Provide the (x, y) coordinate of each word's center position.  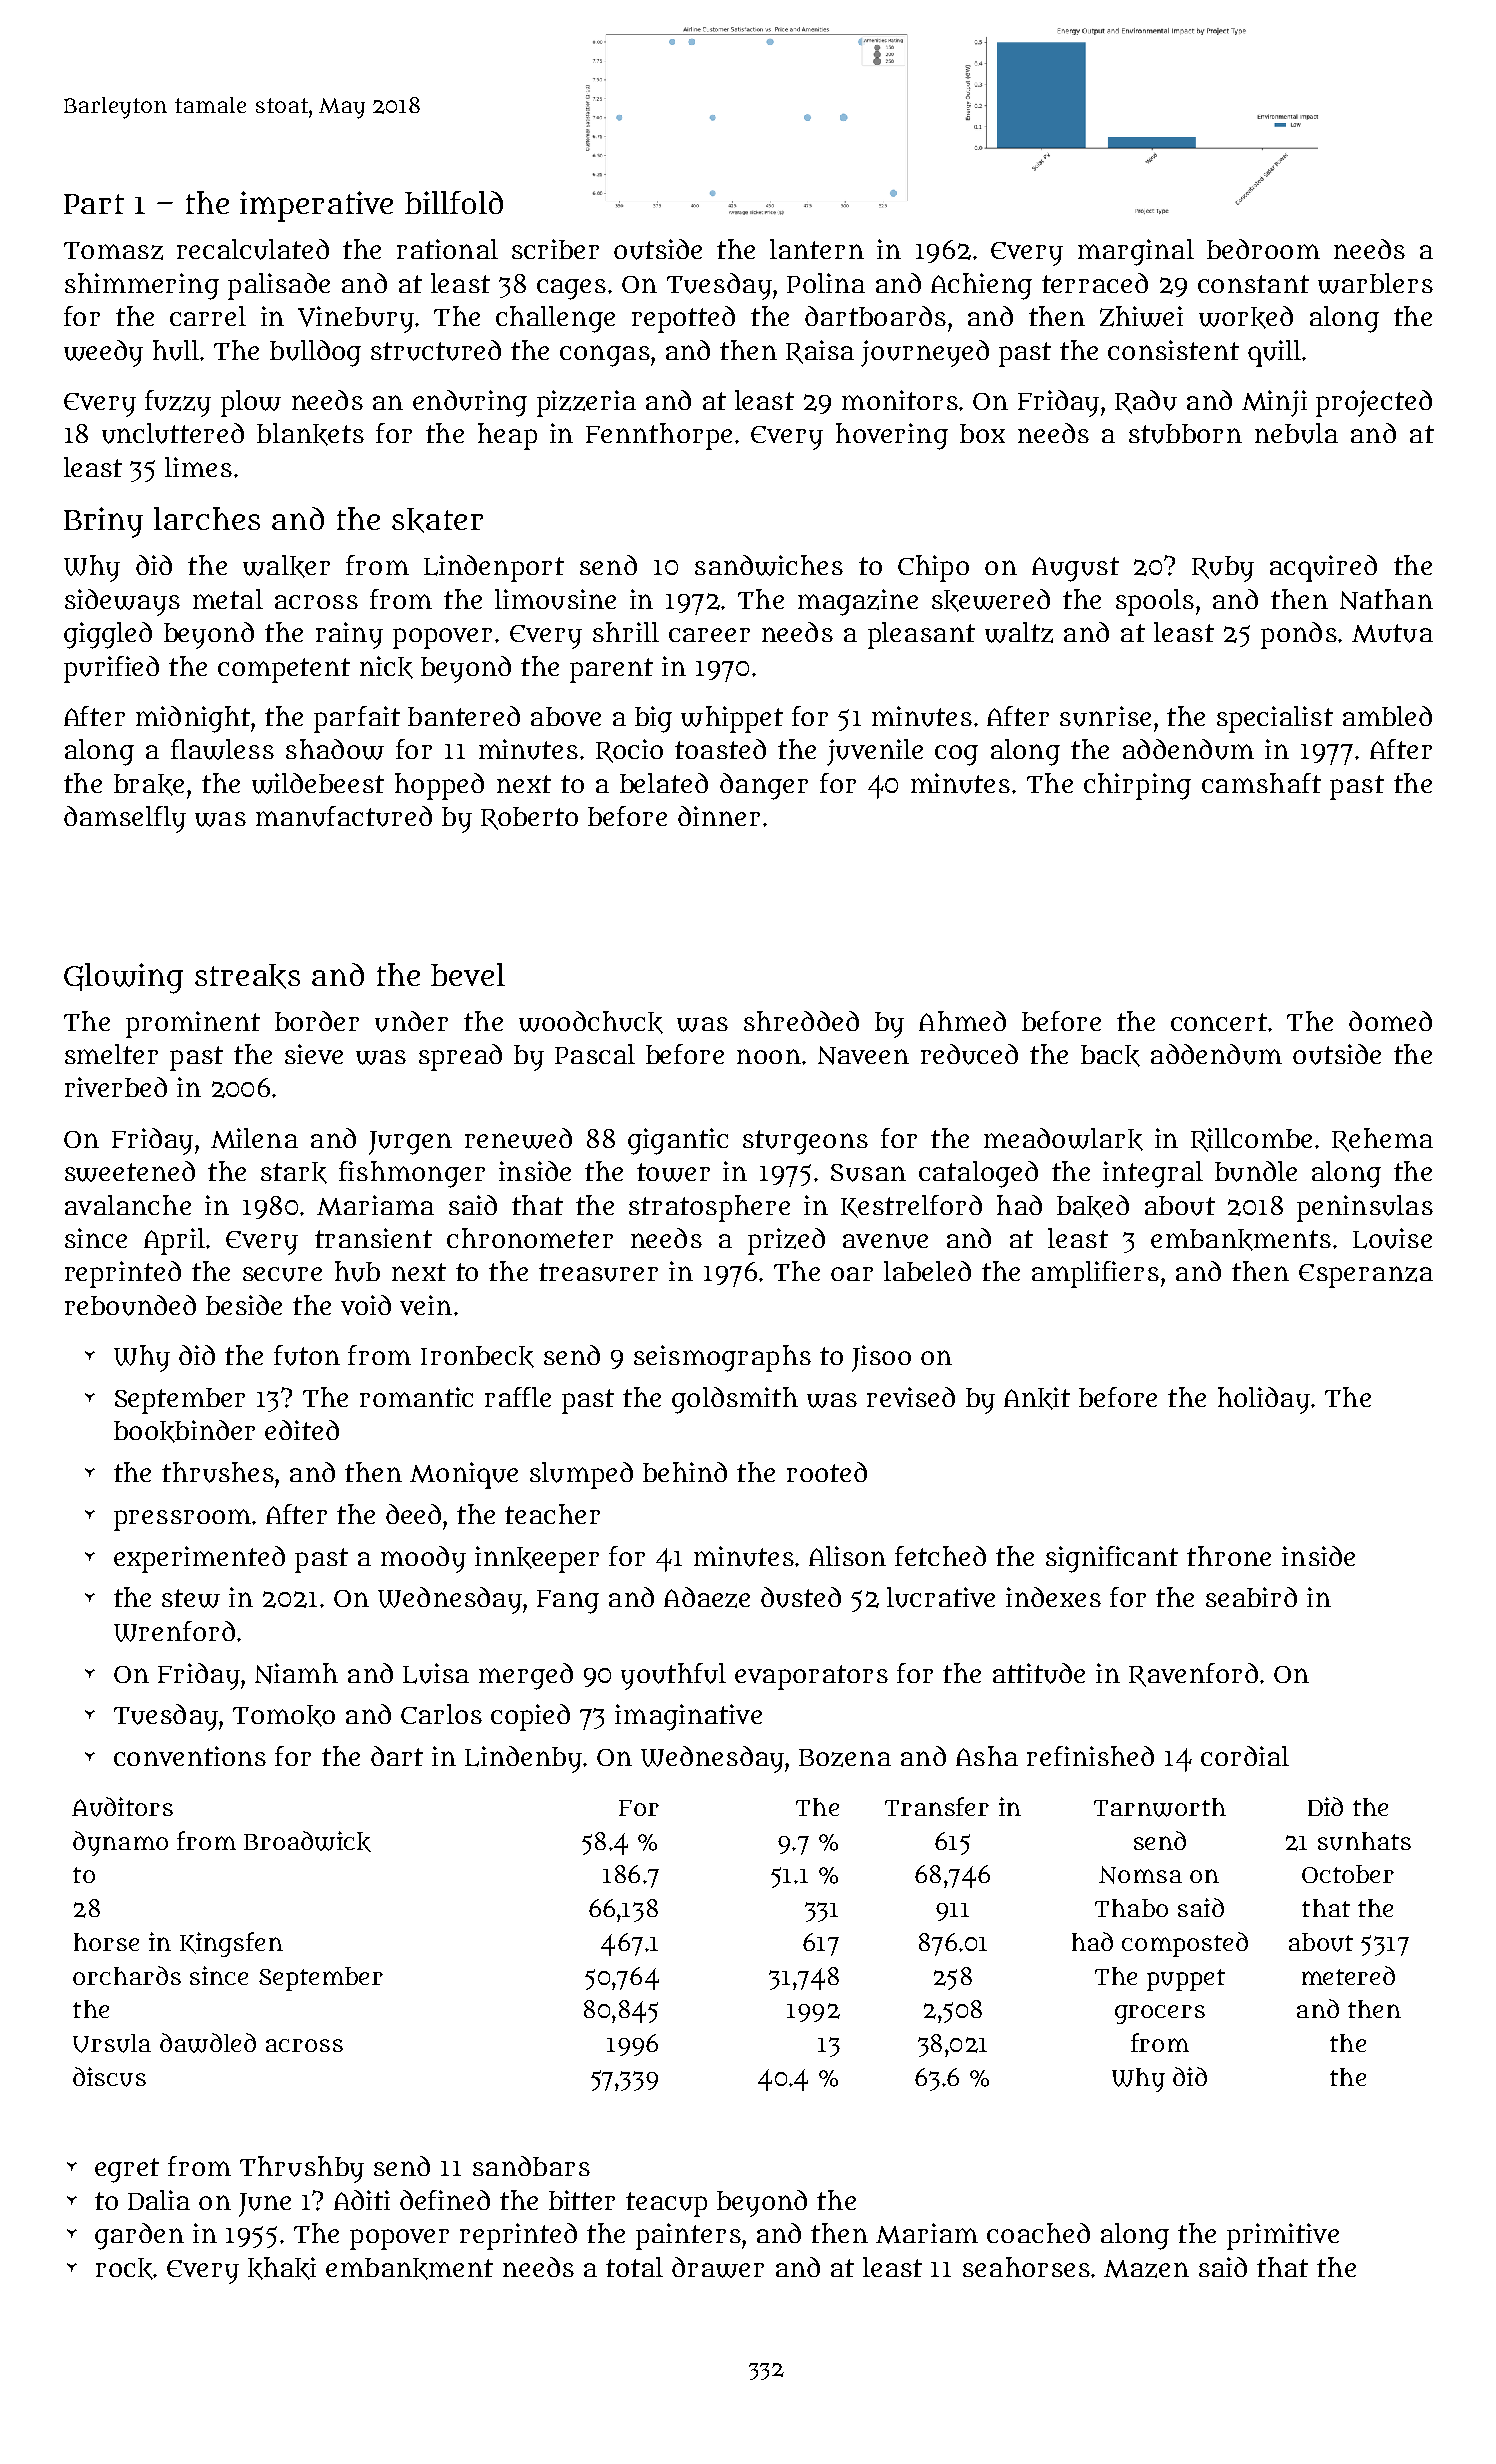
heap (507, 436)
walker (286, 566)
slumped (581, 1475)
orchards (127, 1975)
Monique (464, 1475)
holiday (1264, 1400)
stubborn (1185, 434)
